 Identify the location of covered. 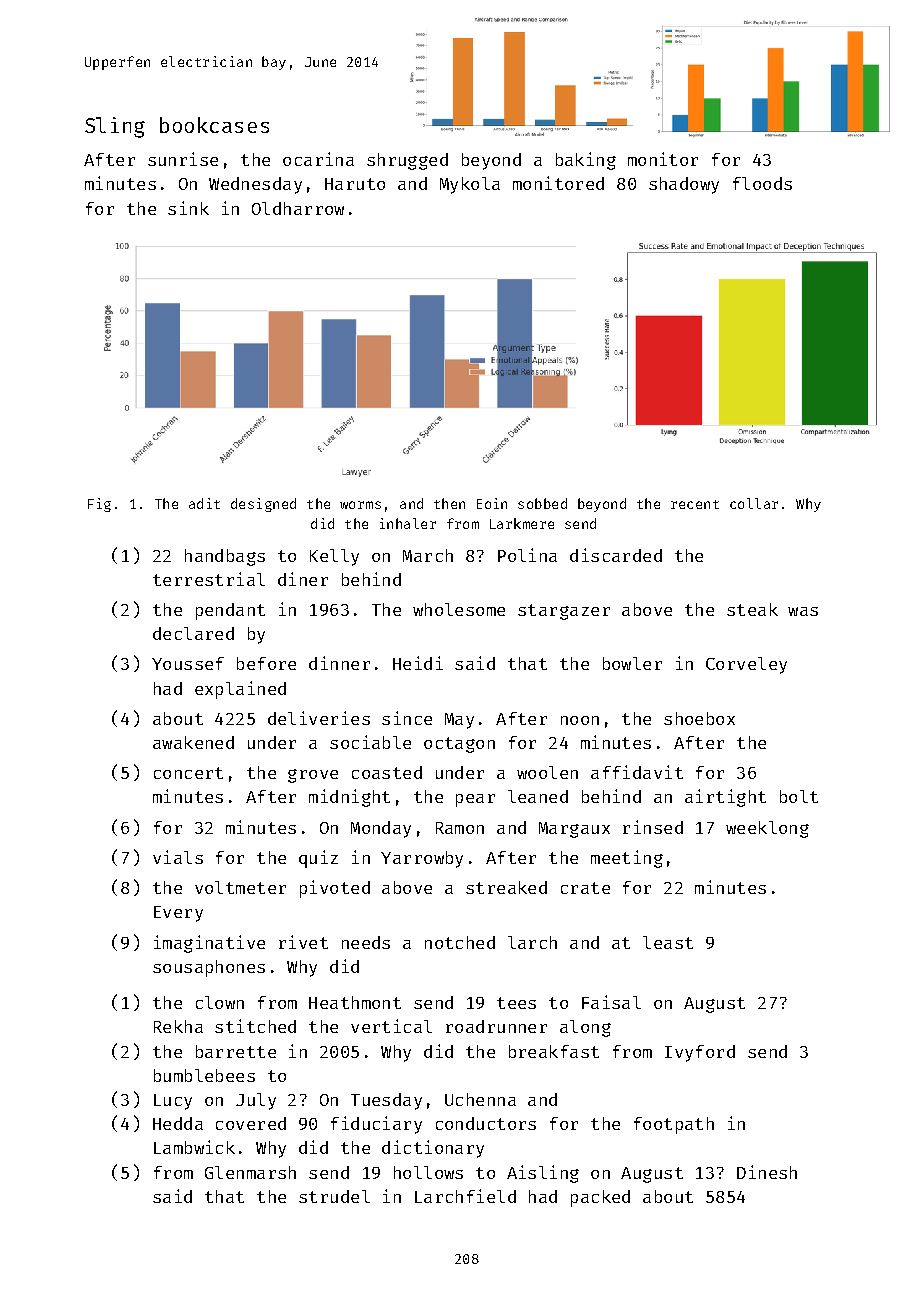
(251, 1123).
